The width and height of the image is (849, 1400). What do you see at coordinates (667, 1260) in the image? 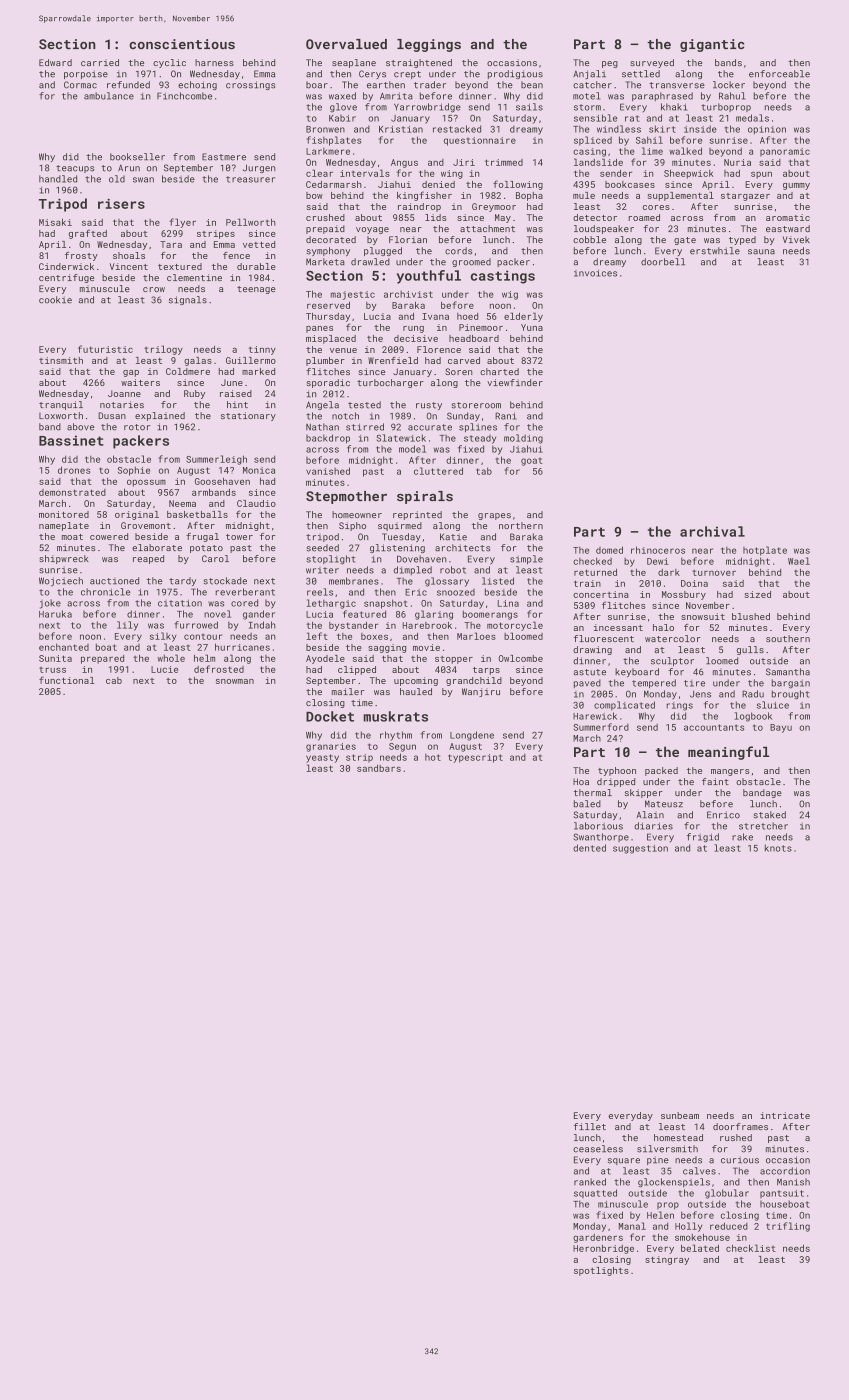
I see `stingray` at bounding box center [667, 1260].
